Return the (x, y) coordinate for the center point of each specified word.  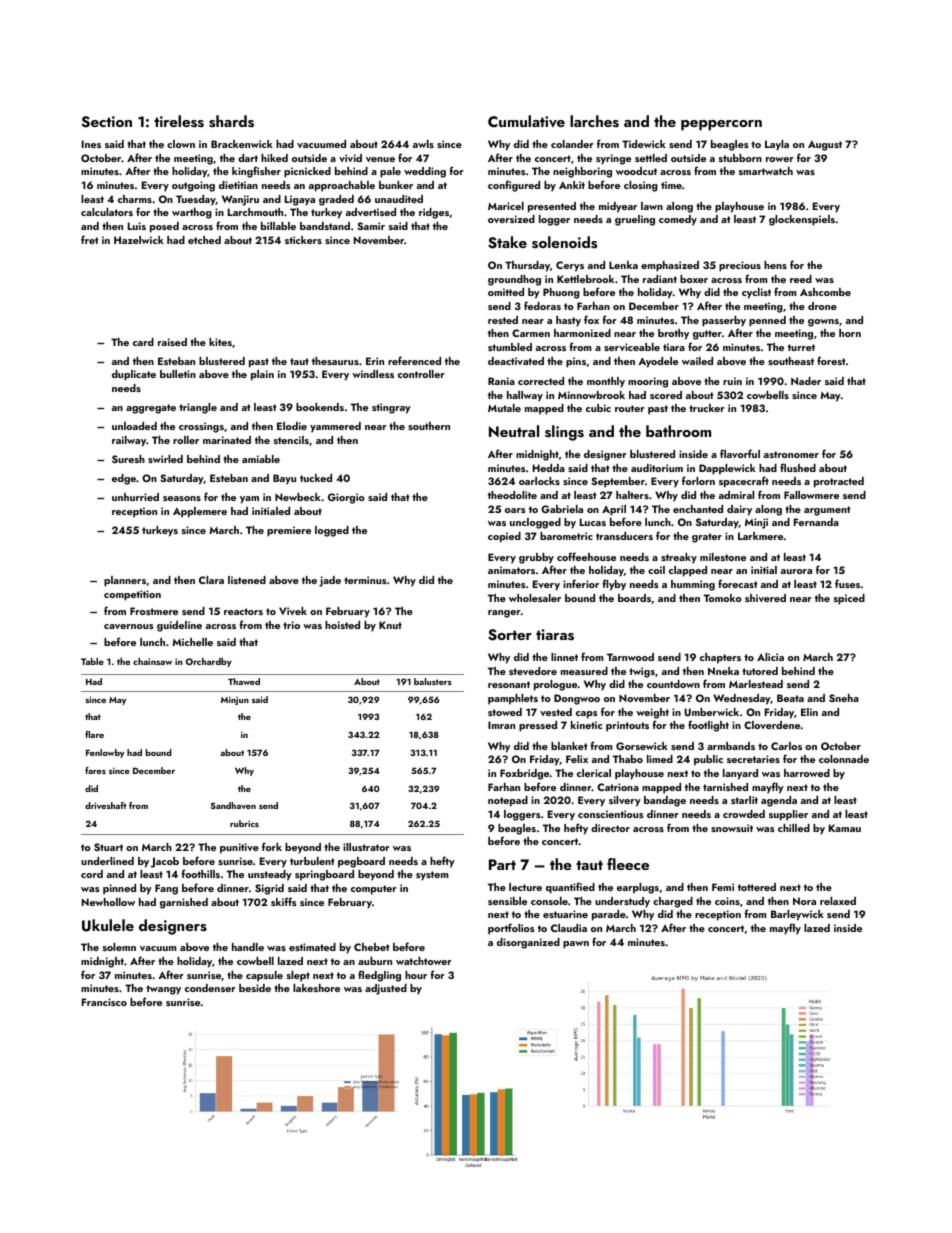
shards (231, 121)
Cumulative (526, 121)
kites (220, 342)
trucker (707, 408)
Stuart (108, 847)
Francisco (104, 1002)
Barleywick (797, 915)
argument (827, 511)
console (549, 901)
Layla (777, 145)
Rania (501, 381)
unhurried (135, 497)
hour (416, 975)
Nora (804, 901)
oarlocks (539, 481)
